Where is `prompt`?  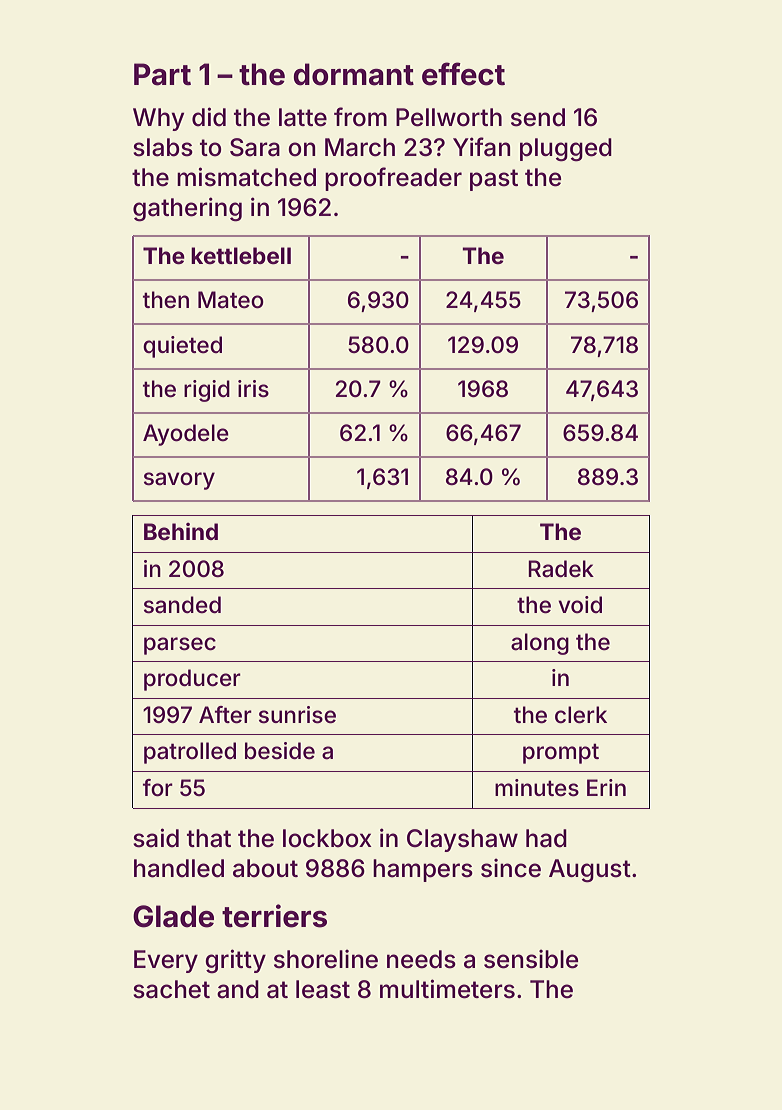
prompt is located at coordinates (561, 753).
